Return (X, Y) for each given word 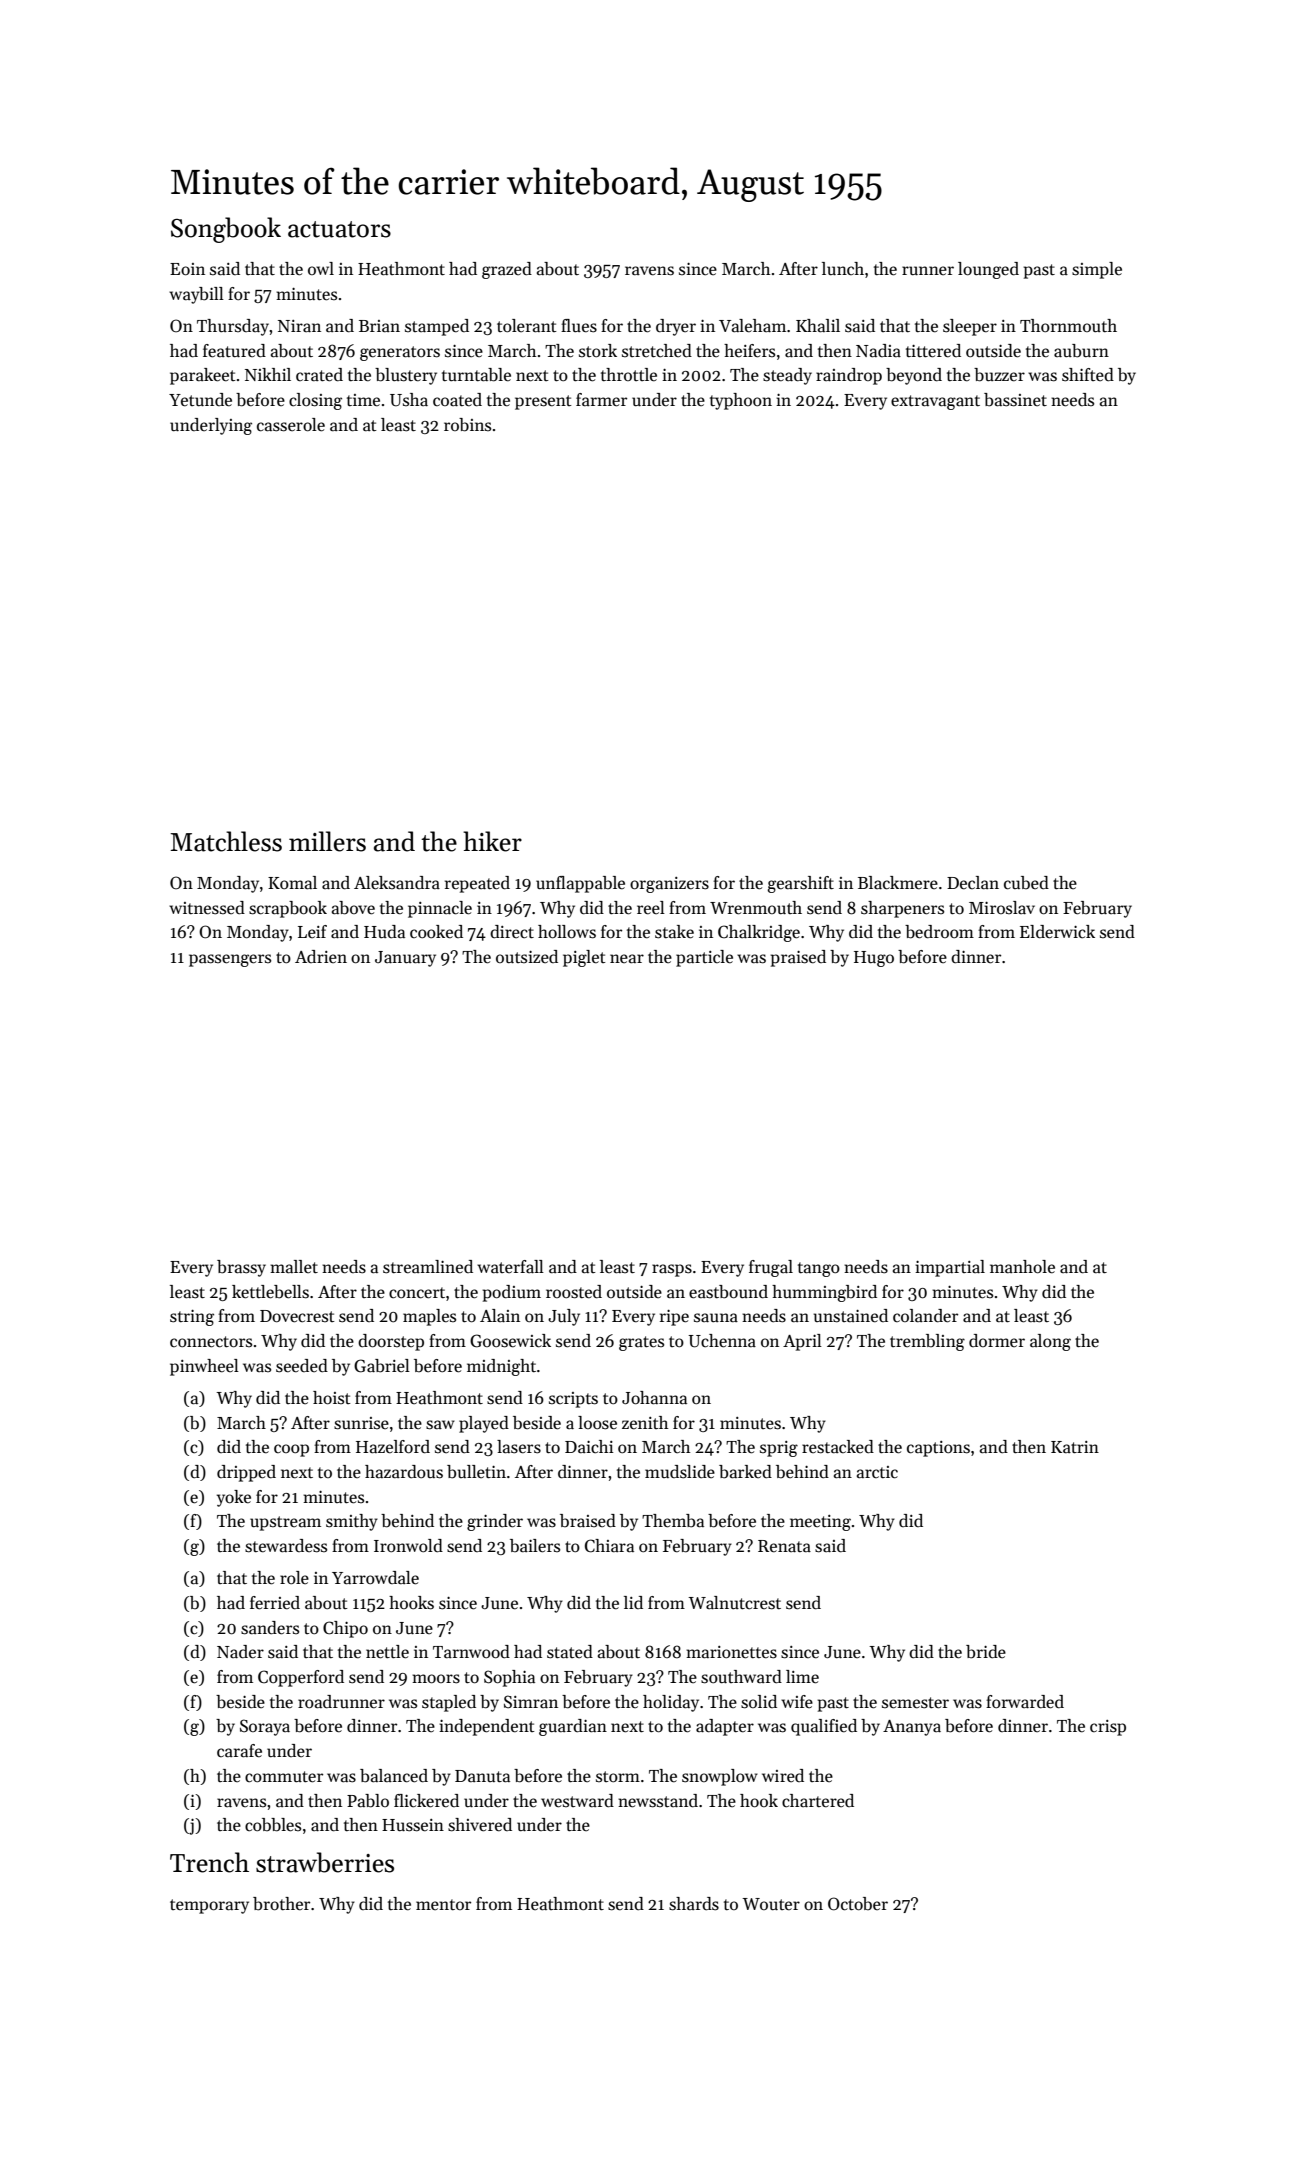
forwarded (1025, 1702)
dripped (246, 1473)
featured (234, 351)
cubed (1026, 883)
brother (281, 1904)
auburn (1081, 351)
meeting (820, 1523)
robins (467, 425)
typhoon (741, 401)
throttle (629, 375)
